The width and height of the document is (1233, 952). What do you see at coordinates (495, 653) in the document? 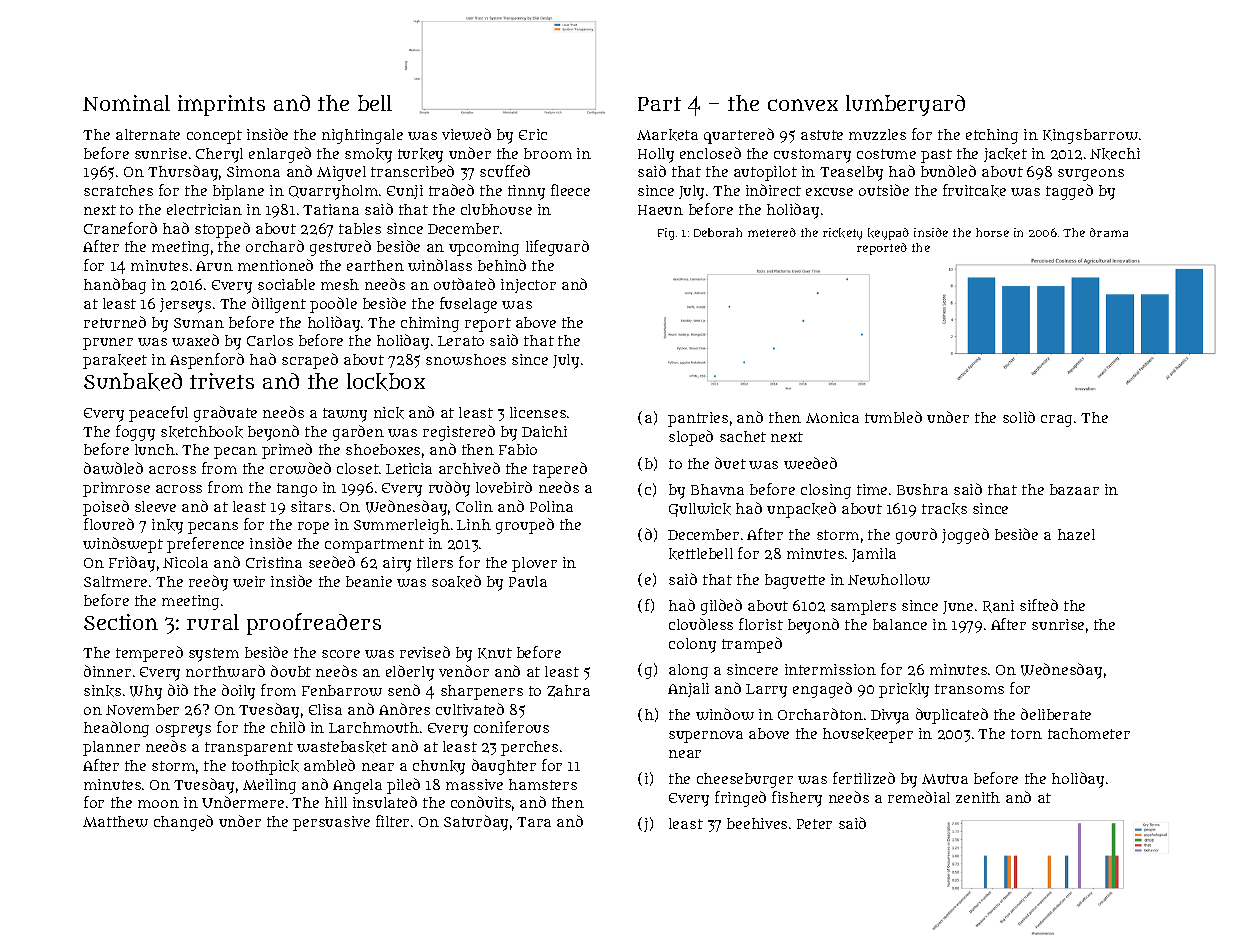
I see `Knut` at bounding box center [495, 653].
